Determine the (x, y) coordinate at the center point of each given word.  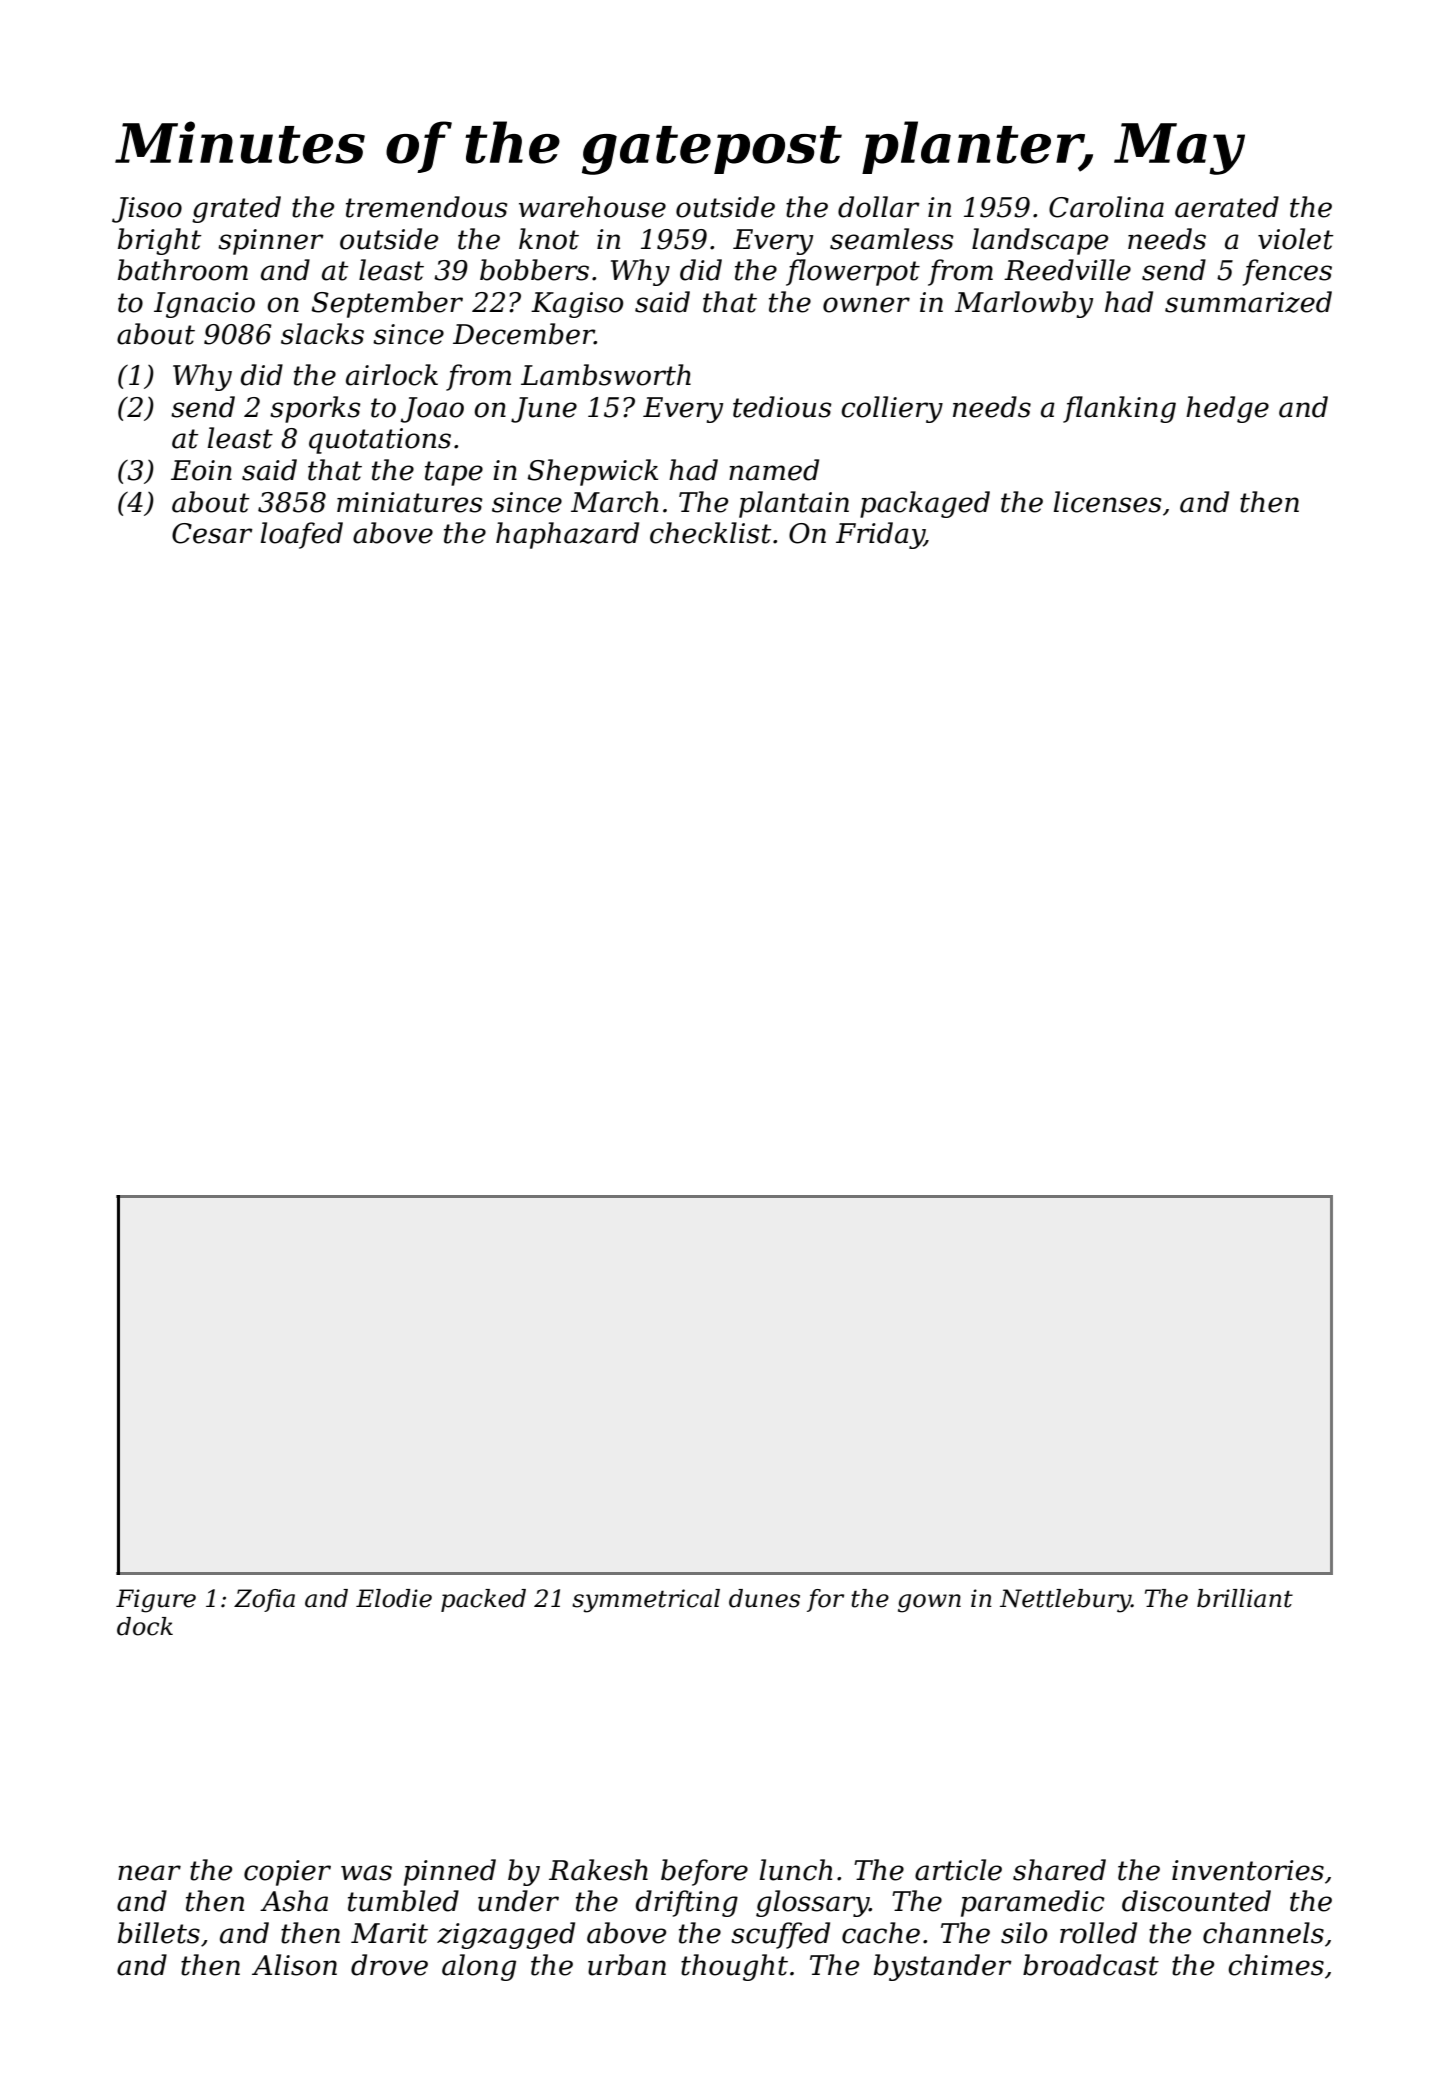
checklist (710, 533)
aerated (1227, 207)
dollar (879, 207)
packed (483, 1600)
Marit (389, 1933)
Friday (880, 535)
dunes (764, 1598)
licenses (1107, 502)
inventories (1248, 1870)
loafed (302, 535)
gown (929, 1603)
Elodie (394, 1598)
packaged (925, 504)
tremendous (426, 207)
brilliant (1245, 1598)
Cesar (212, 533)
